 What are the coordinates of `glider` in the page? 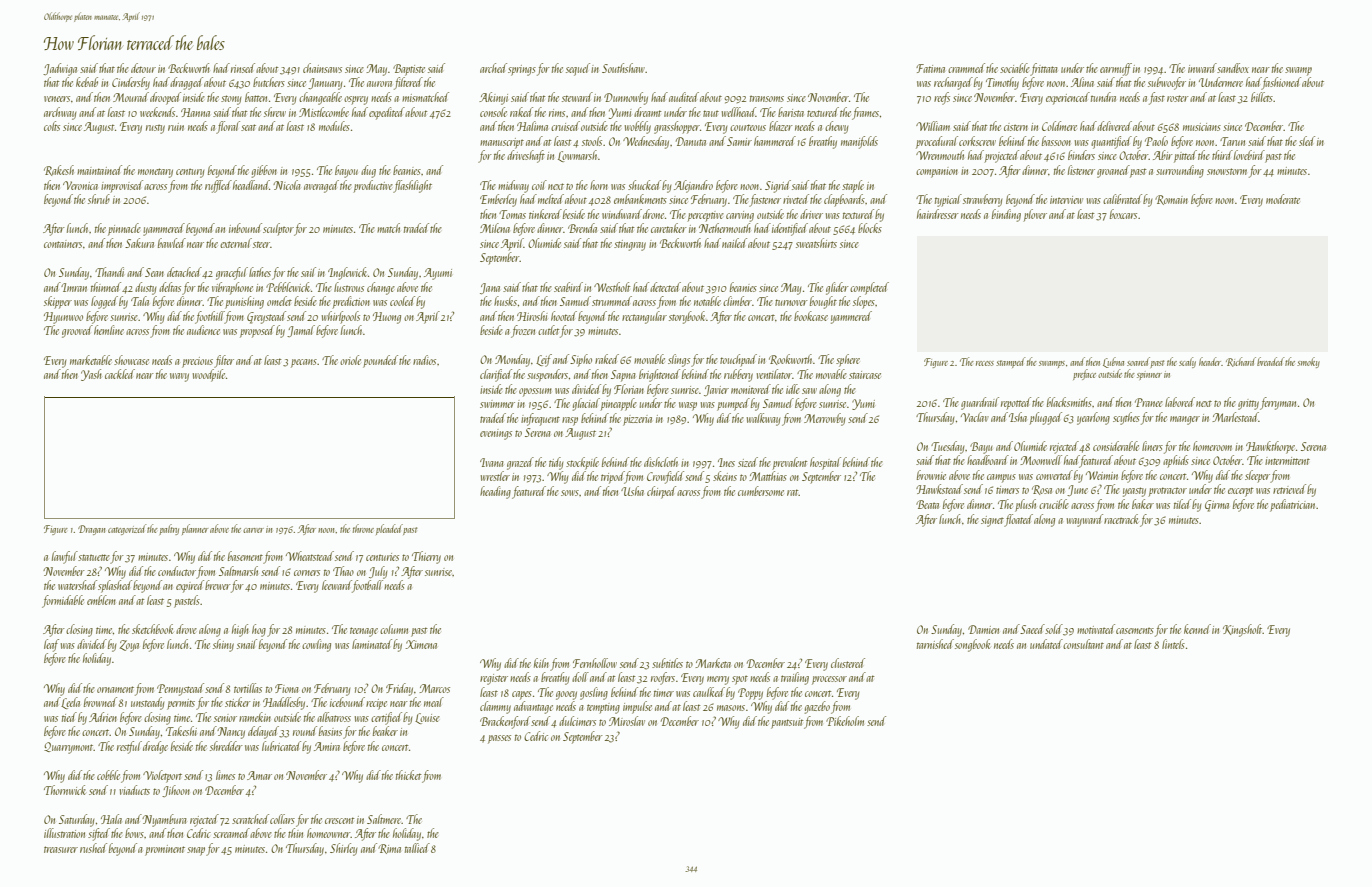 It's located at (837, 288).
